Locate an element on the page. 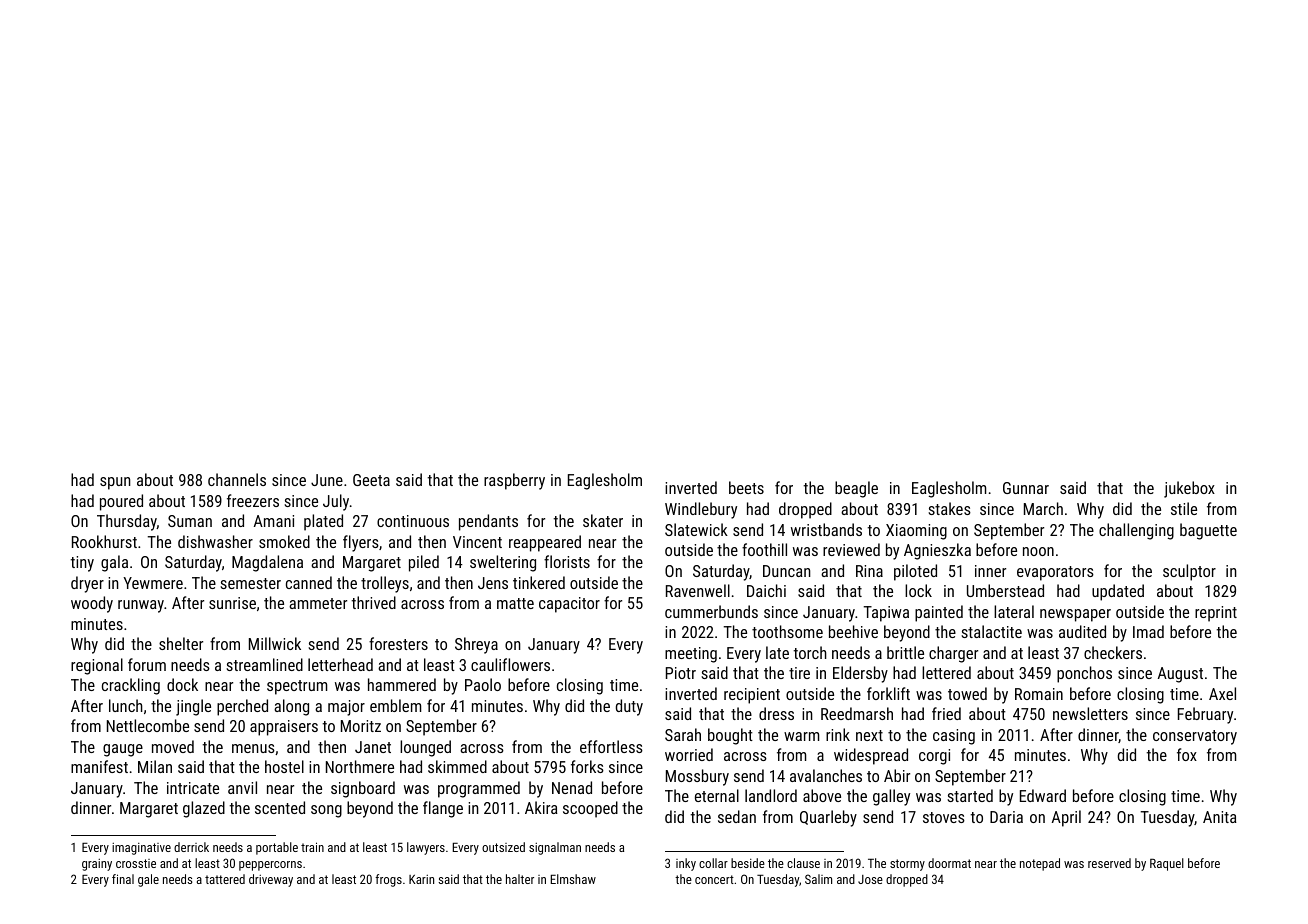  above is located at coordinates (822, 795).
